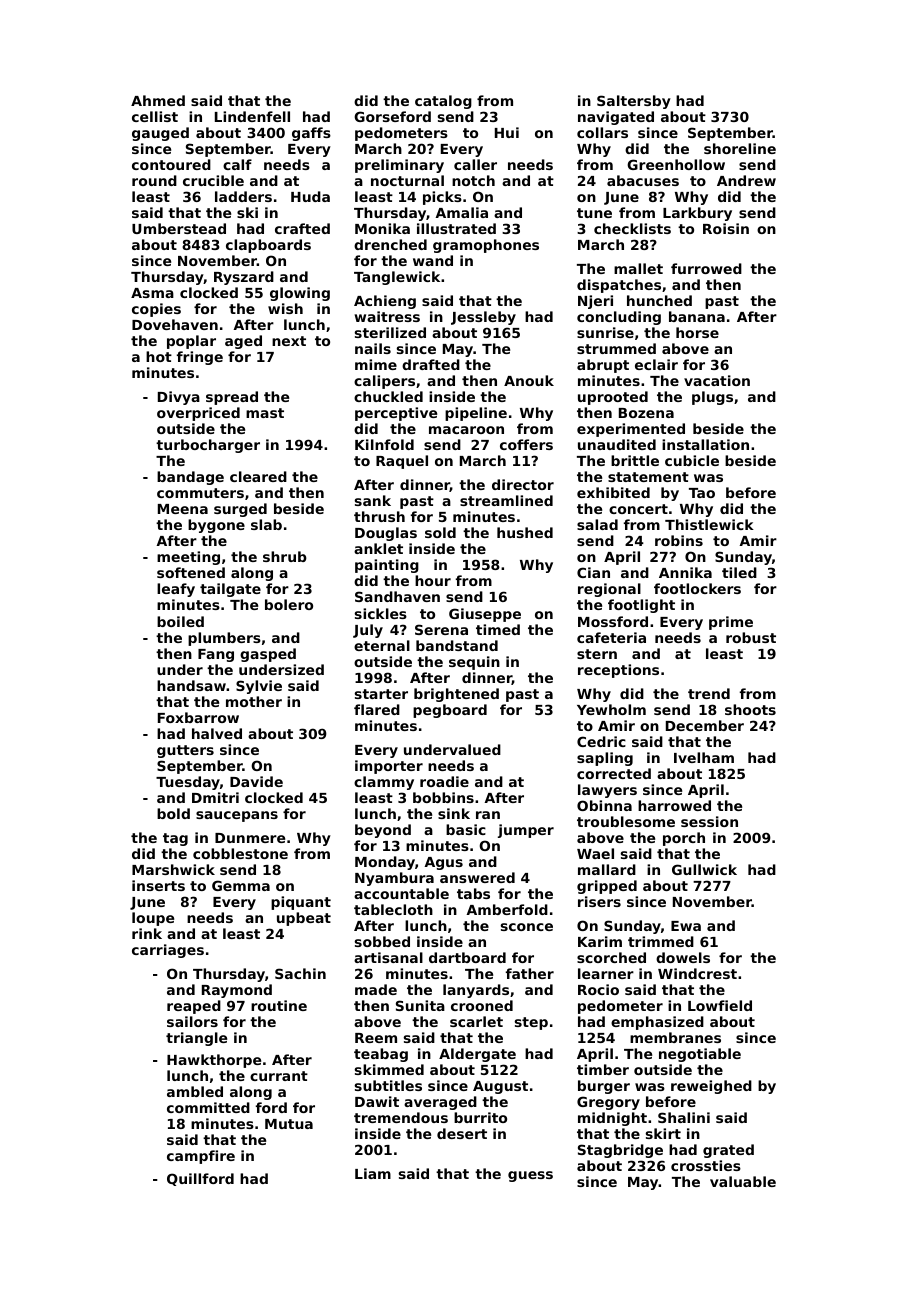  What do you see at coordinates (443, 102) in the screenshot?
I see `catalog` at bounding box center [443, 102].
